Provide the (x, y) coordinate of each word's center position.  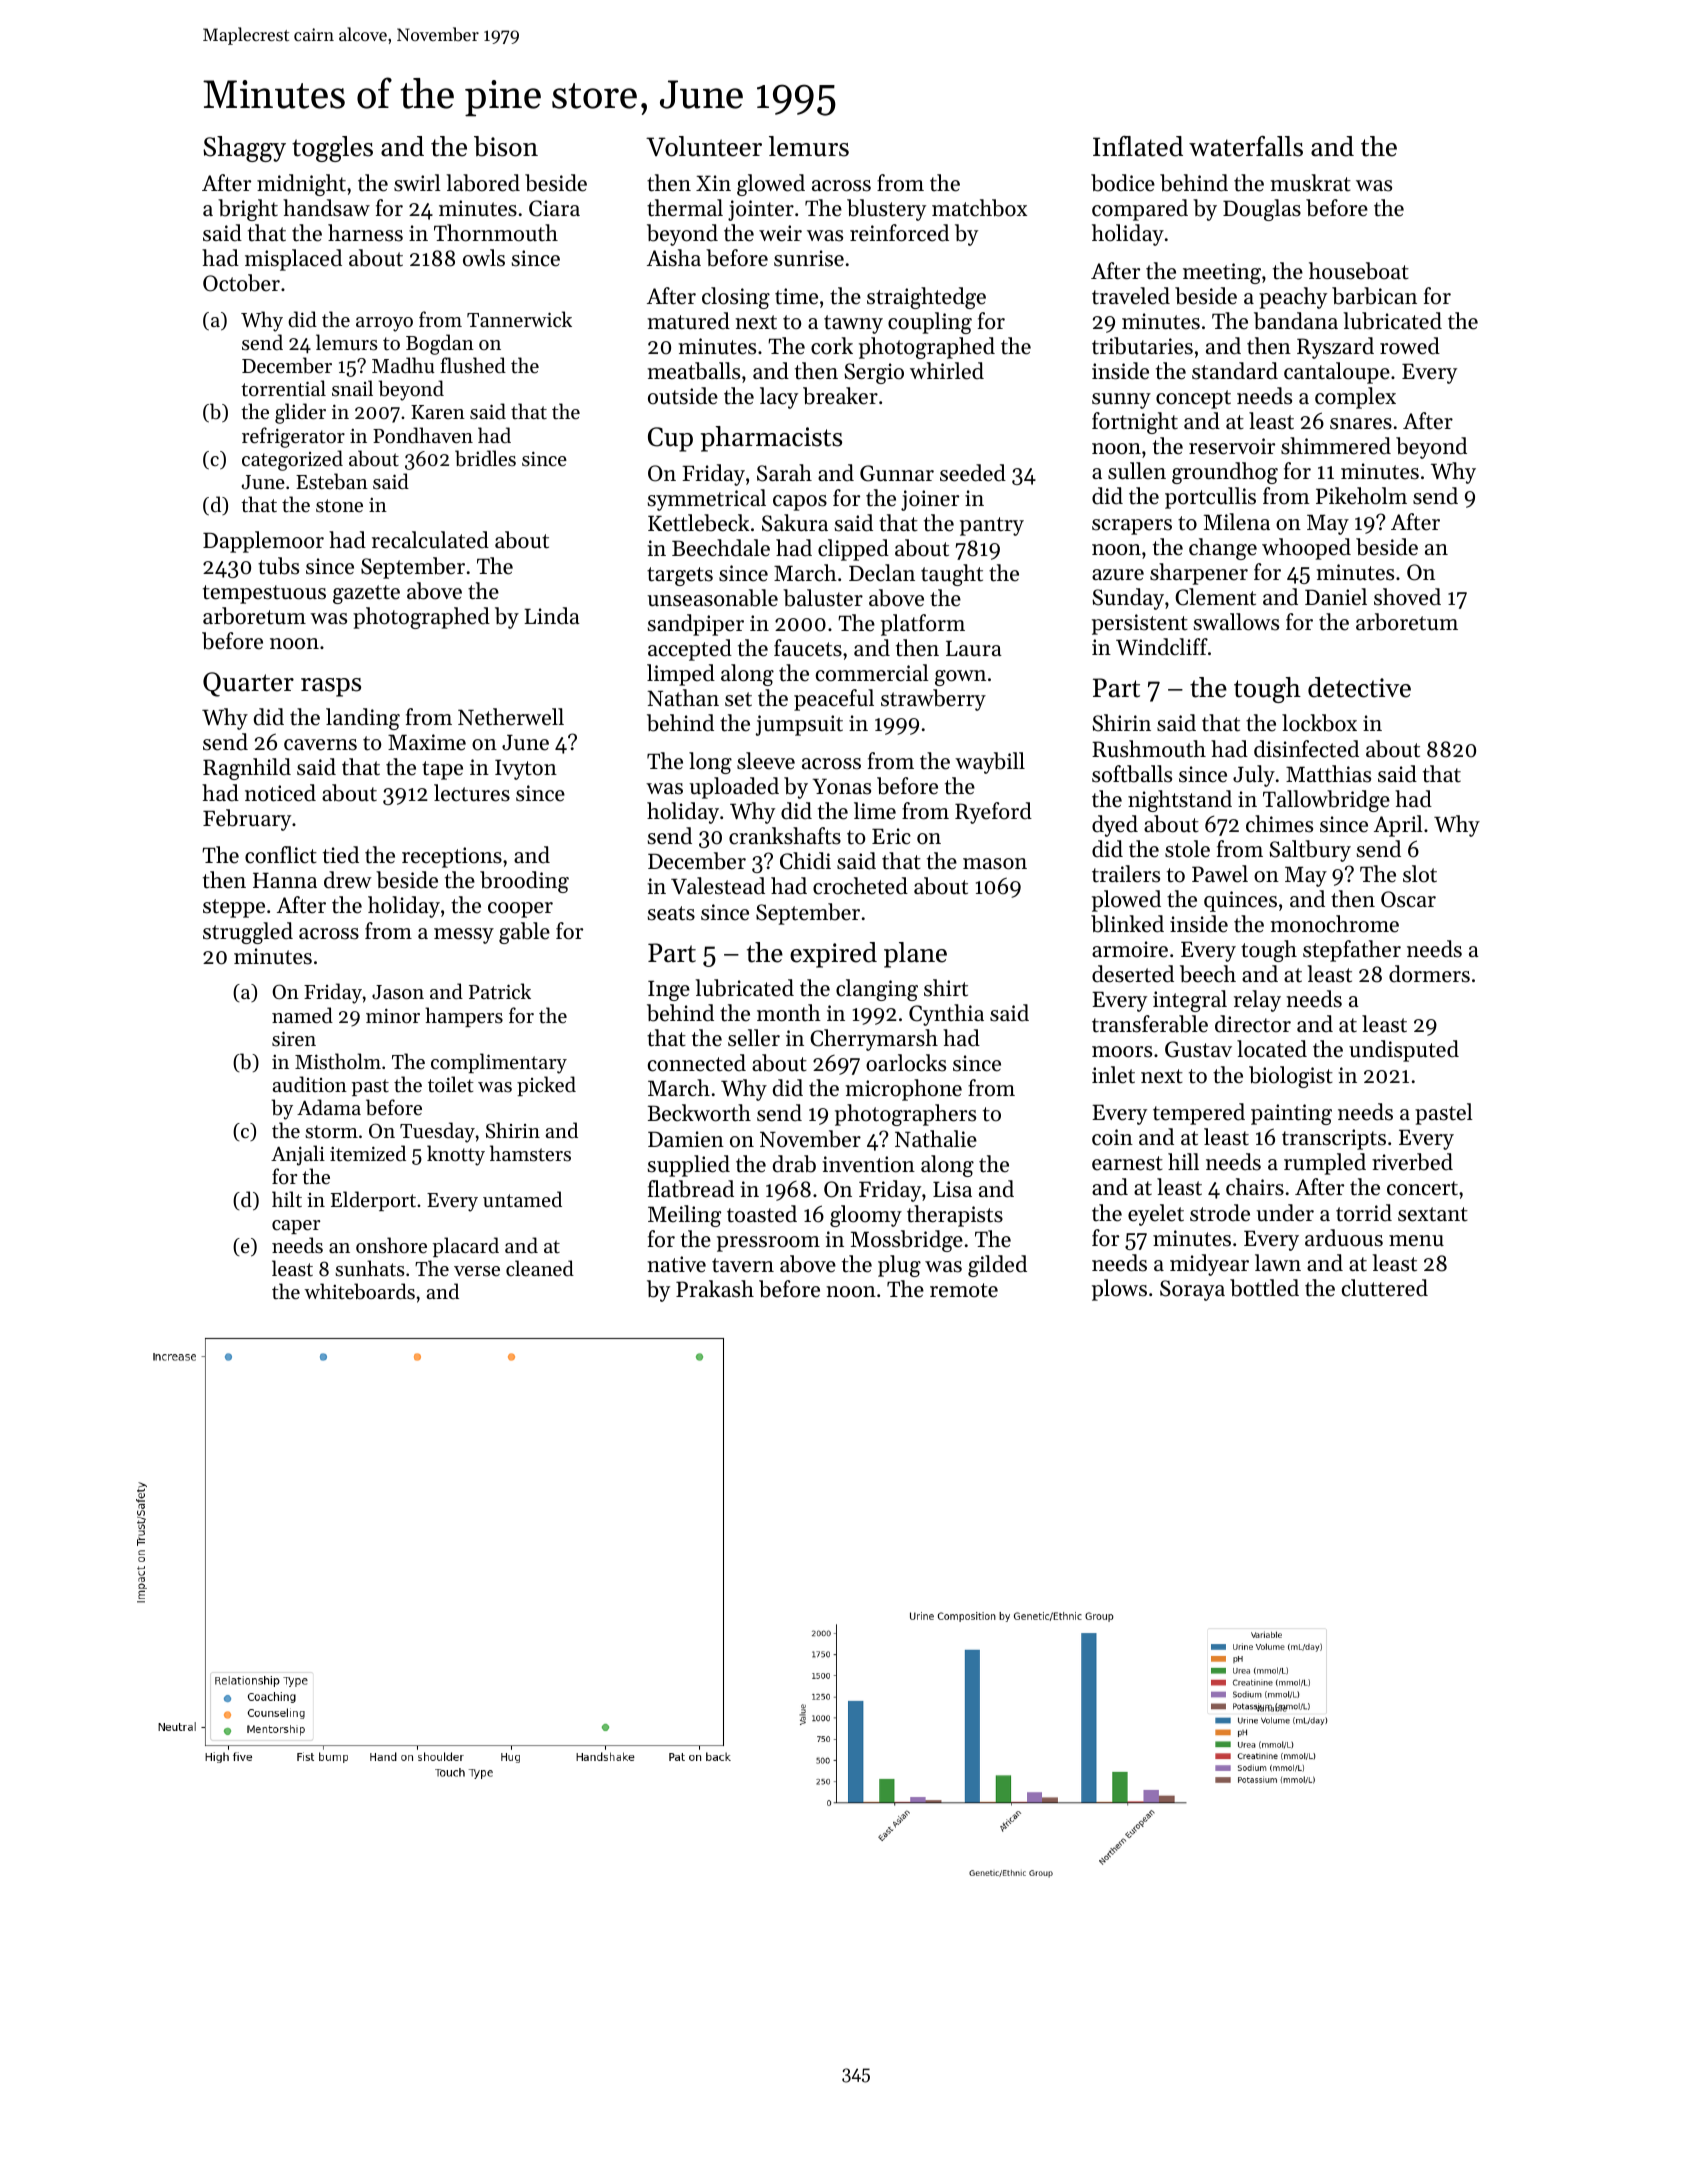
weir (780, 233)
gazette (366, 594)
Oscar (1408, 899)
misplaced (293, 260)
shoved (1407, 597)
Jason (398, 992)
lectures (472, 793)
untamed (522, 1199)
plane (915, 955)
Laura (974, 648)
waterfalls (1246, 146)
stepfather (1352, 951)
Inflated (1138, 146)
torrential (283, 388)
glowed (771, 185)
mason (995, 864)
